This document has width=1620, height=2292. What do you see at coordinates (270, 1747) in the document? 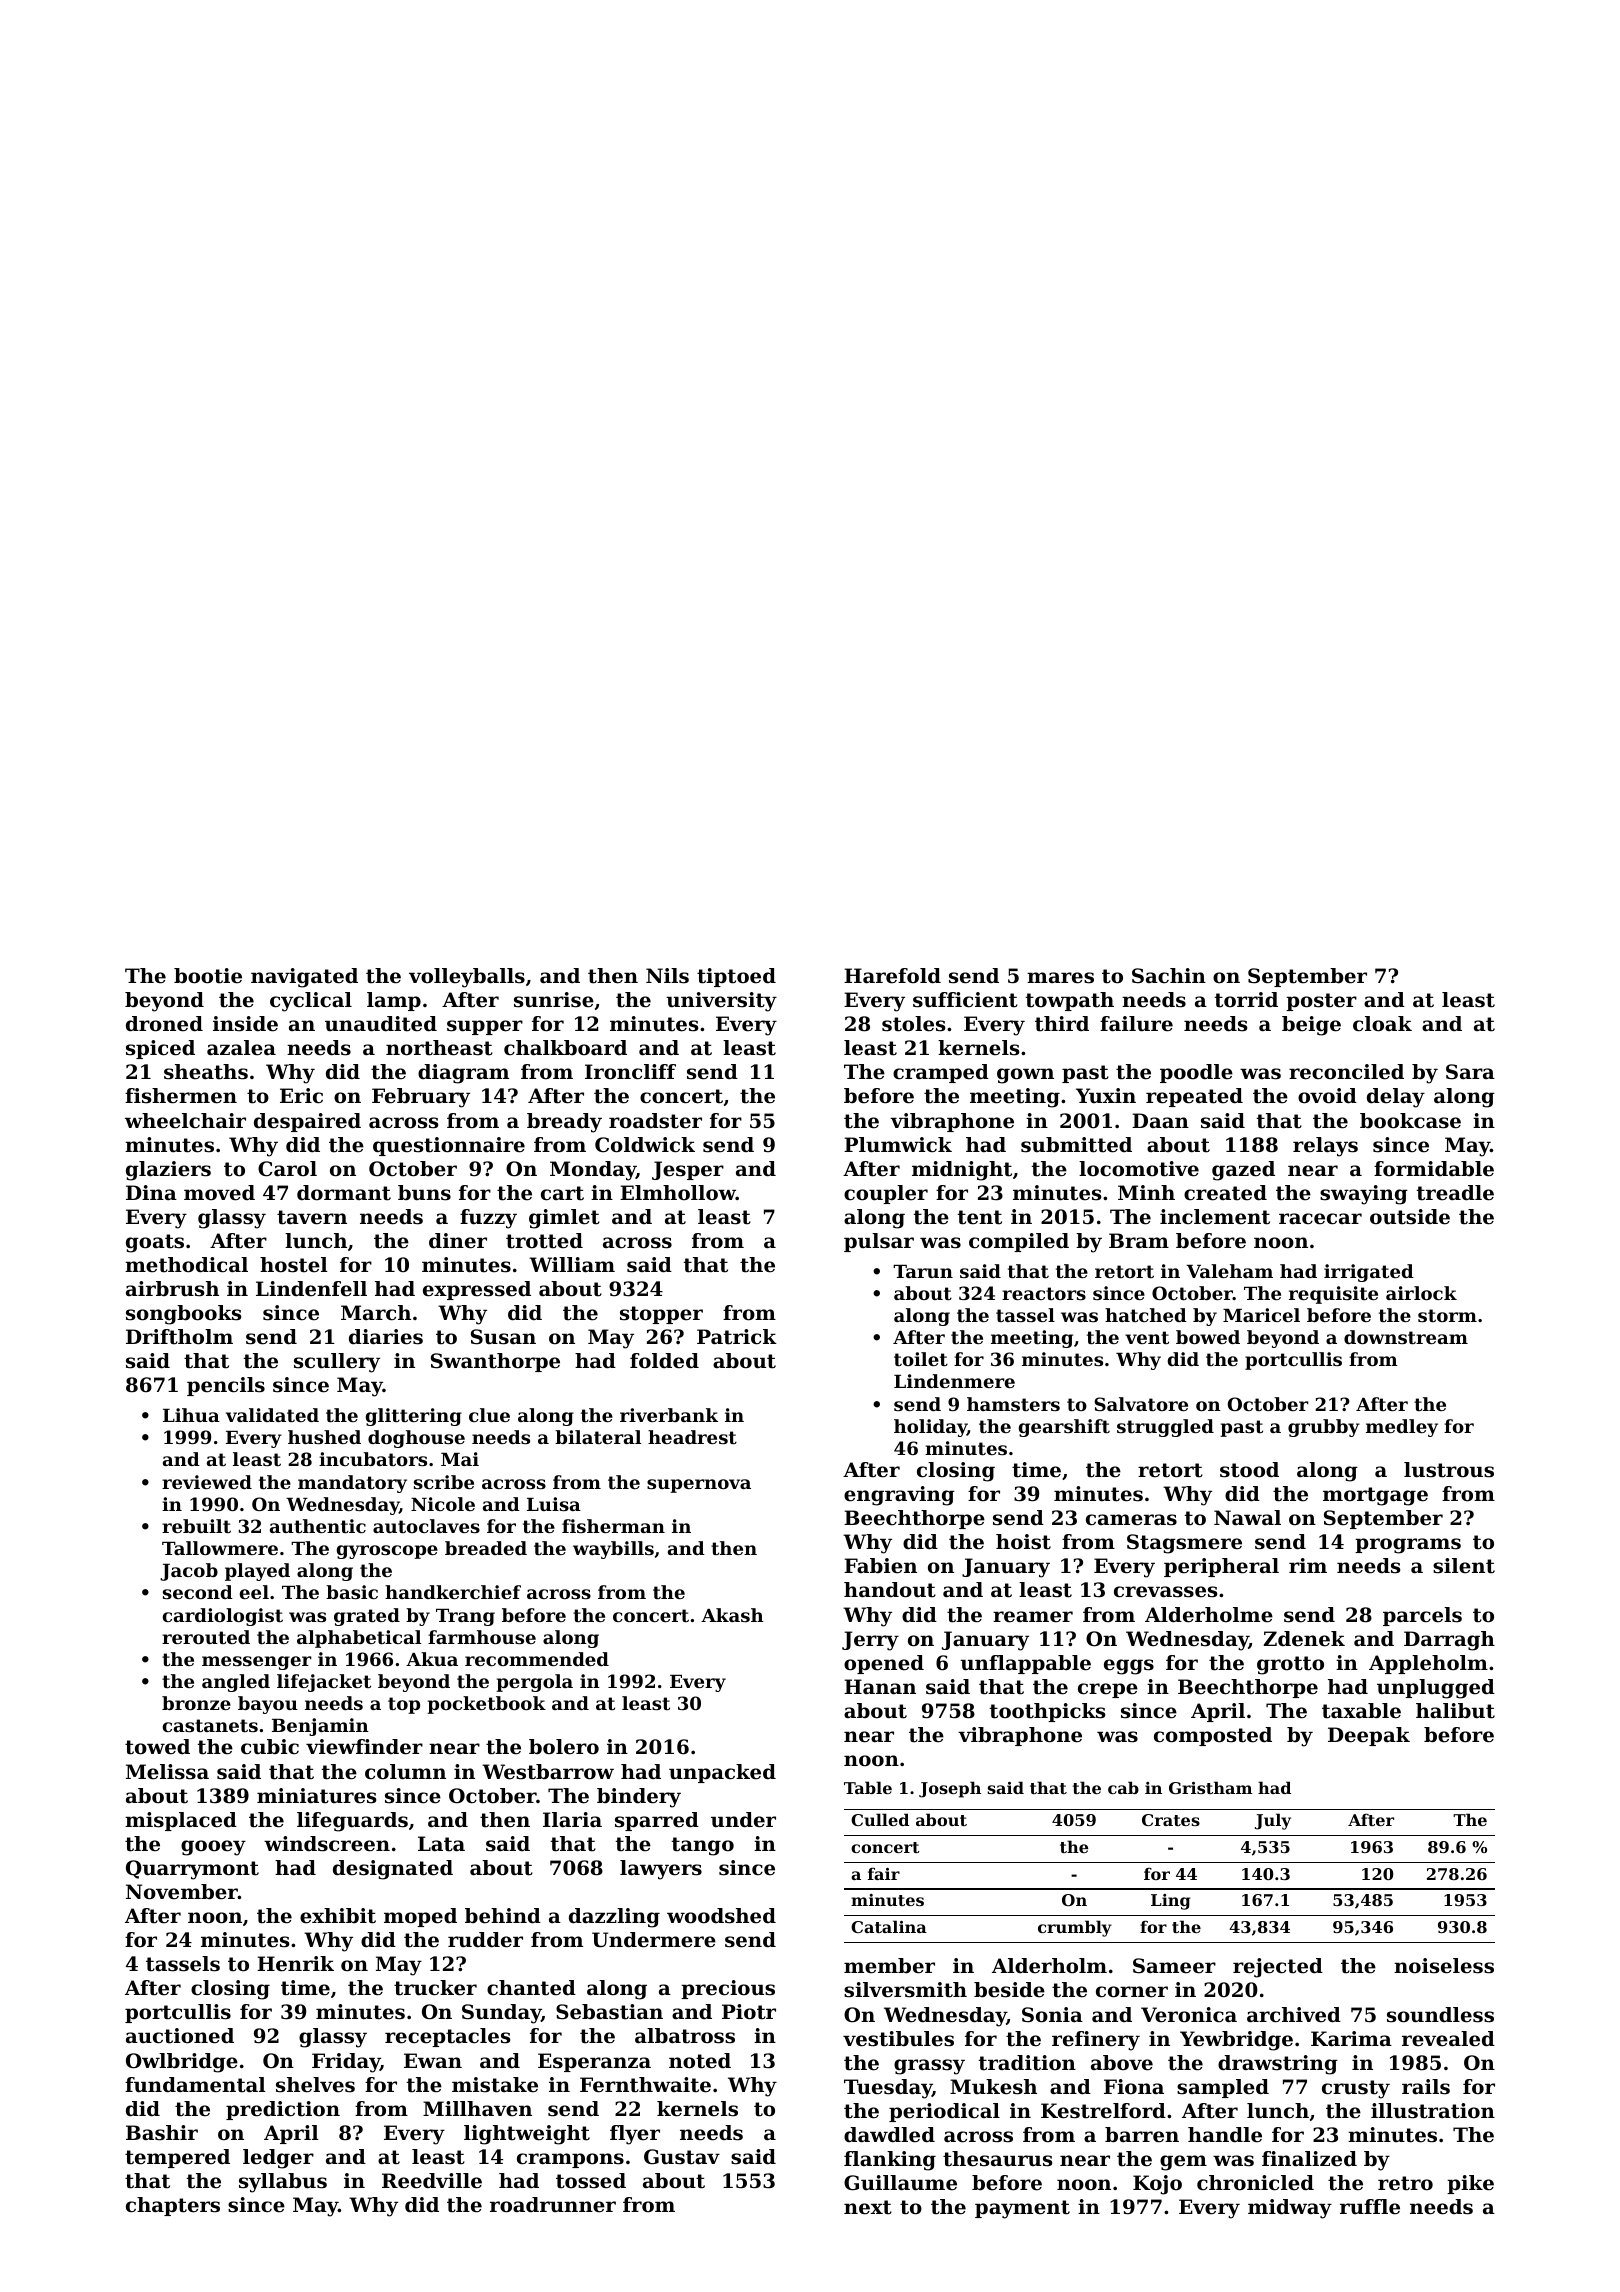
I see `cubic` at bounding box center [270, 1747].
